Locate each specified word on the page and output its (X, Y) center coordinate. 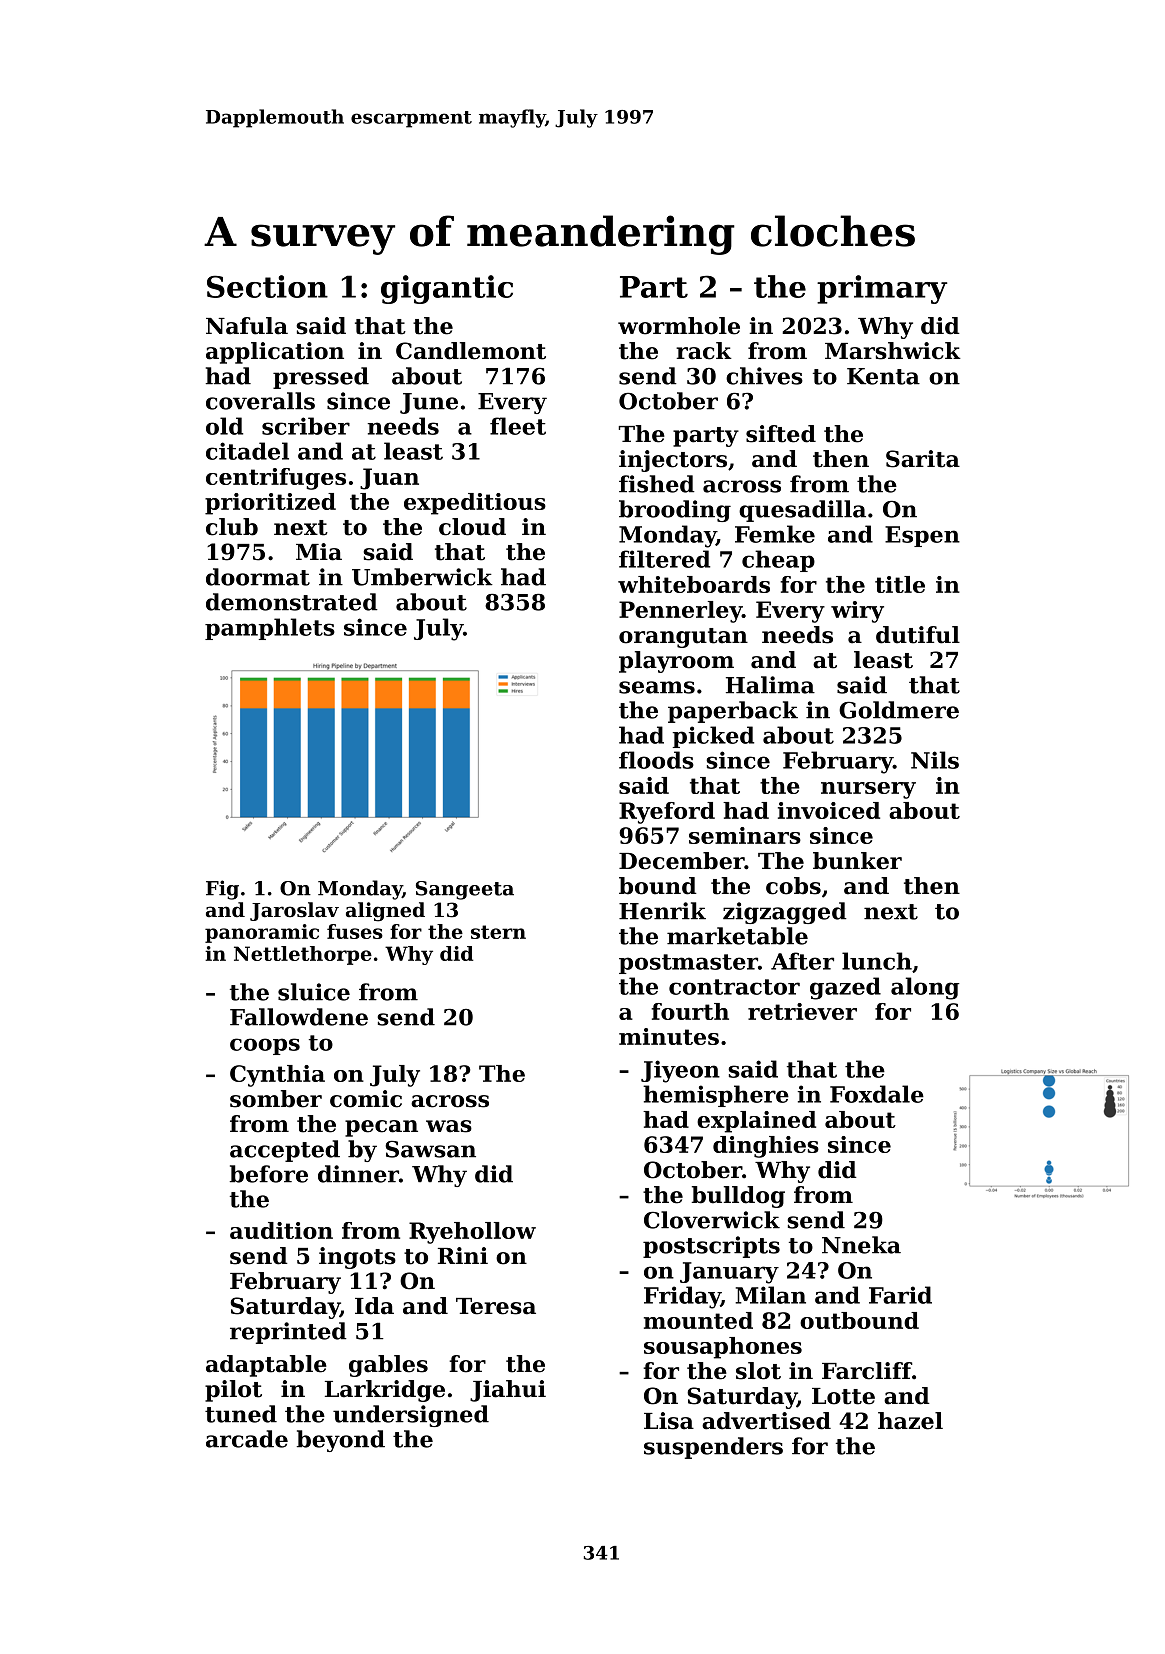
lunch (877, 961)
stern (498, 932)
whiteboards (694, 584)
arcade (247, 1439)
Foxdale (877, 1094)
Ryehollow (472, 1233)
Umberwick (422, 577)
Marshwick (893, 351)
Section (267, 286)
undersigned (411, 1416)
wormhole (679, 326)
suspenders (713, 1448)
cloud (472, 527)
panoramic (262, 933)
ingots (357, 1258)
